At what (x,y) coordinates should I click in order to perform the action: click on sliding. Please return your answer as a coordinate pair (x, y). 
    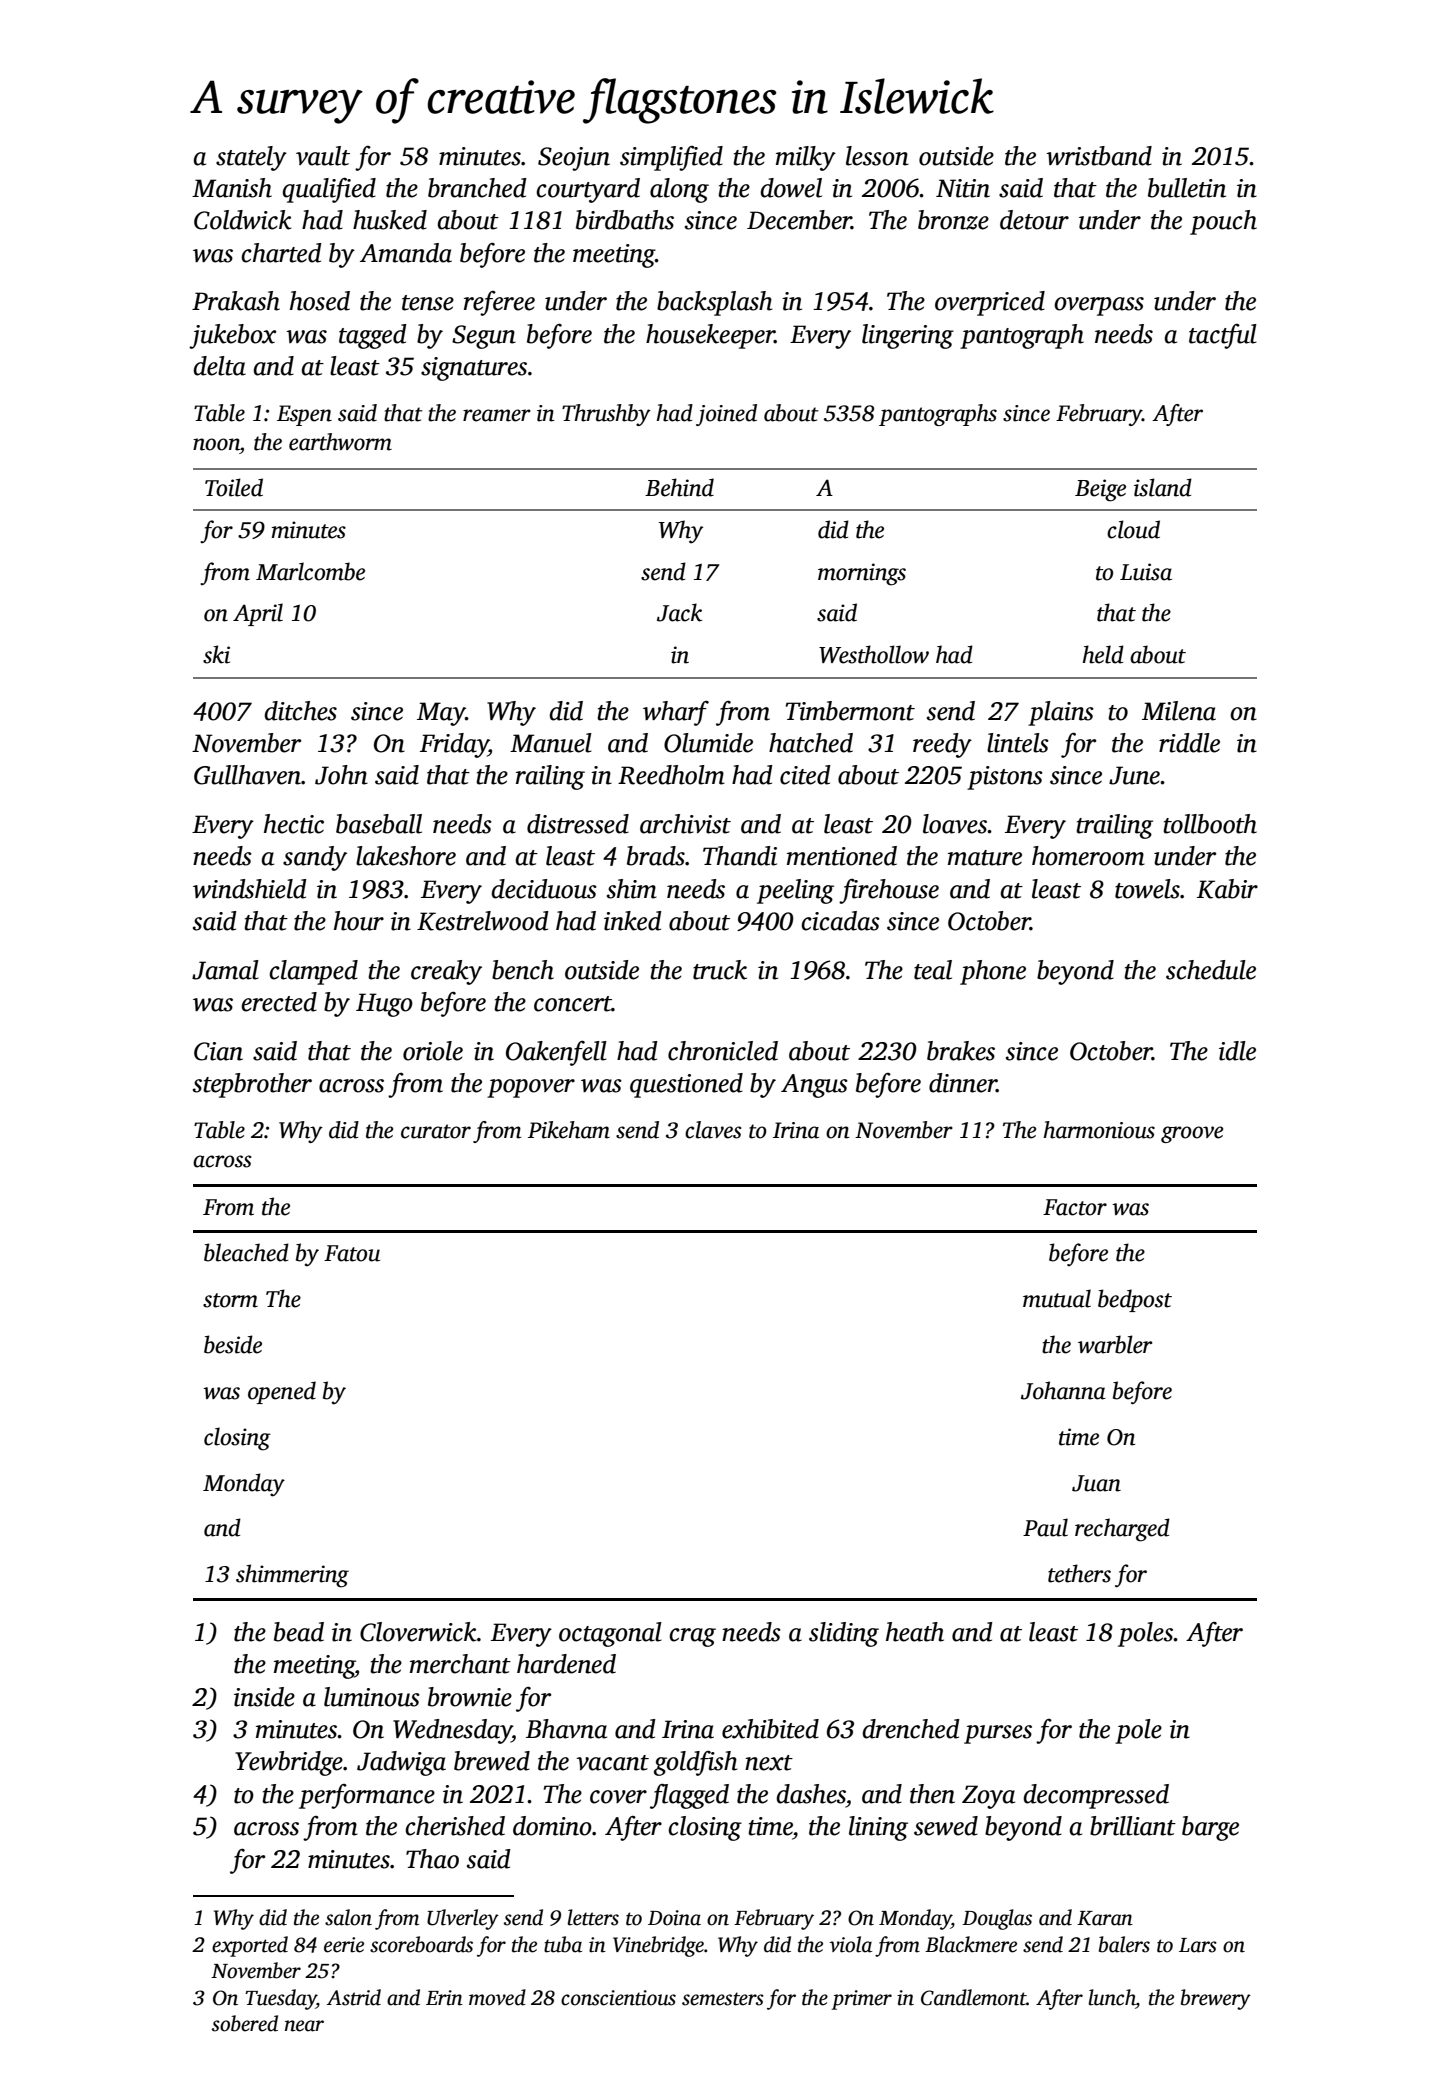
    Looking at the image, I should click on (844, 1634).
